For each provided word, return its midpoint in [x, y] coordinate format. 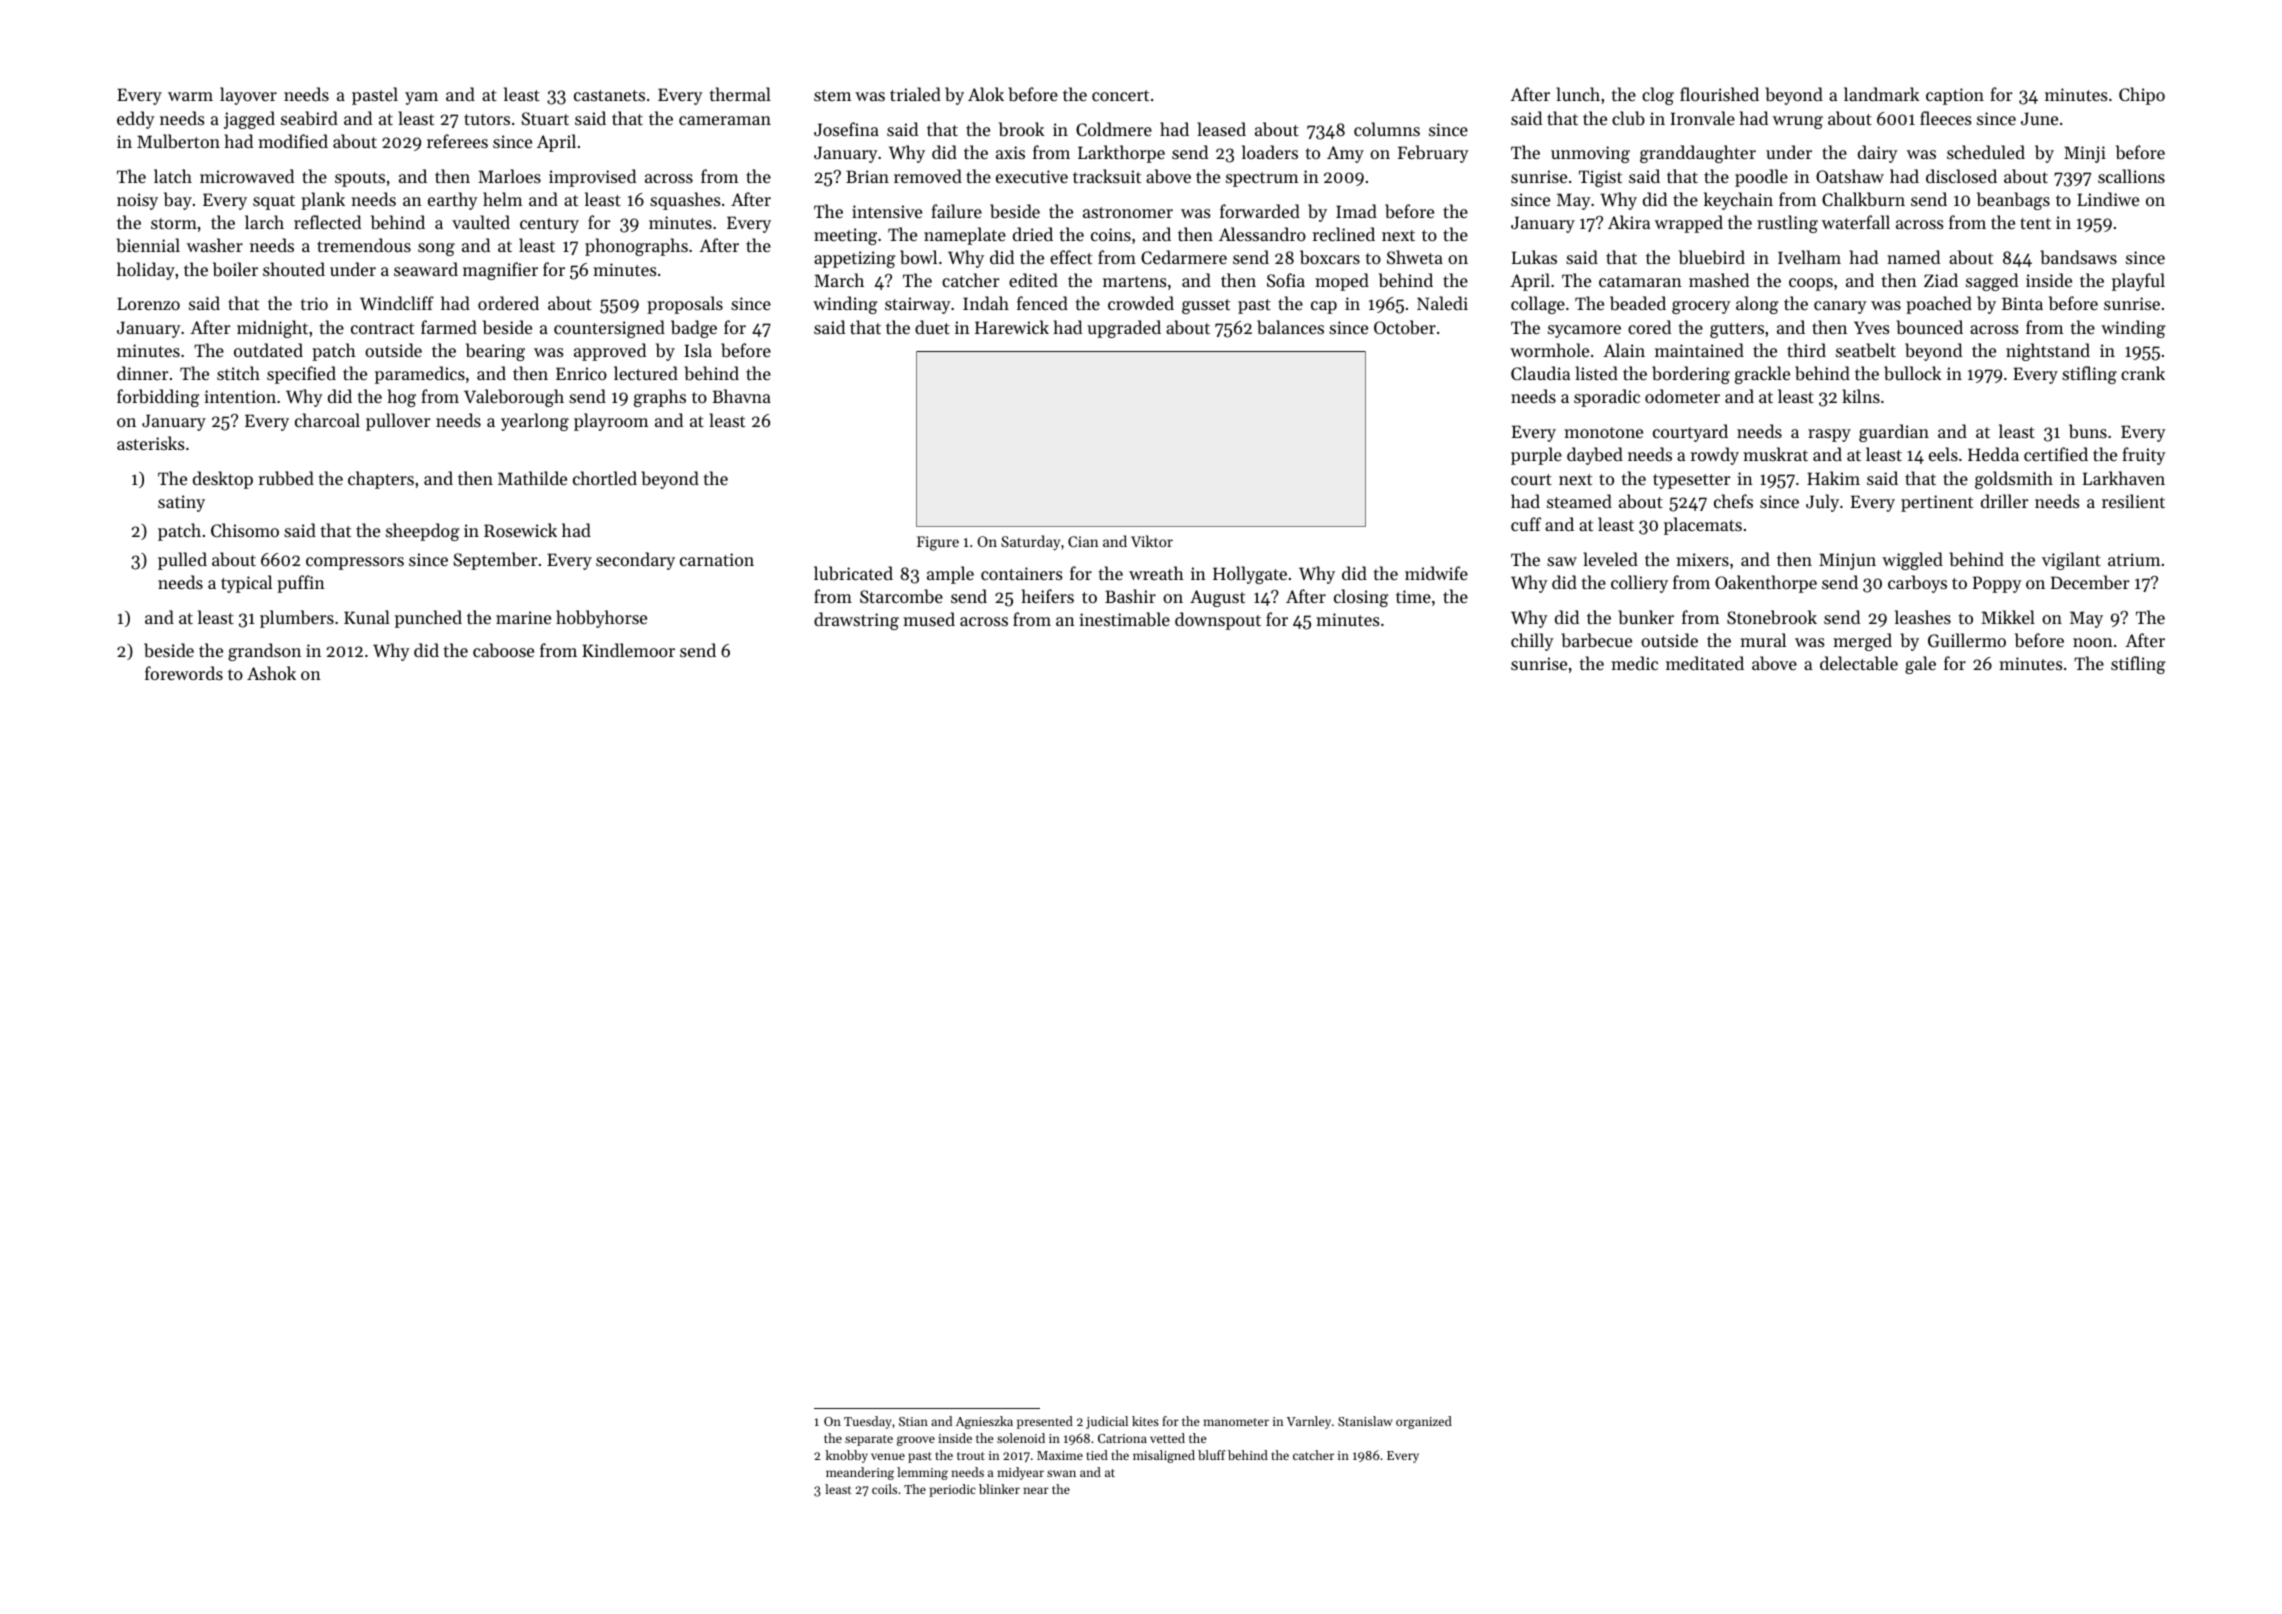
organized [1424, 1422]
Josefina [846, 129]
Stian [913, 1421]
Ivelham [1809, 257]
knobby [847, 1456]
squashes [685, 201]
